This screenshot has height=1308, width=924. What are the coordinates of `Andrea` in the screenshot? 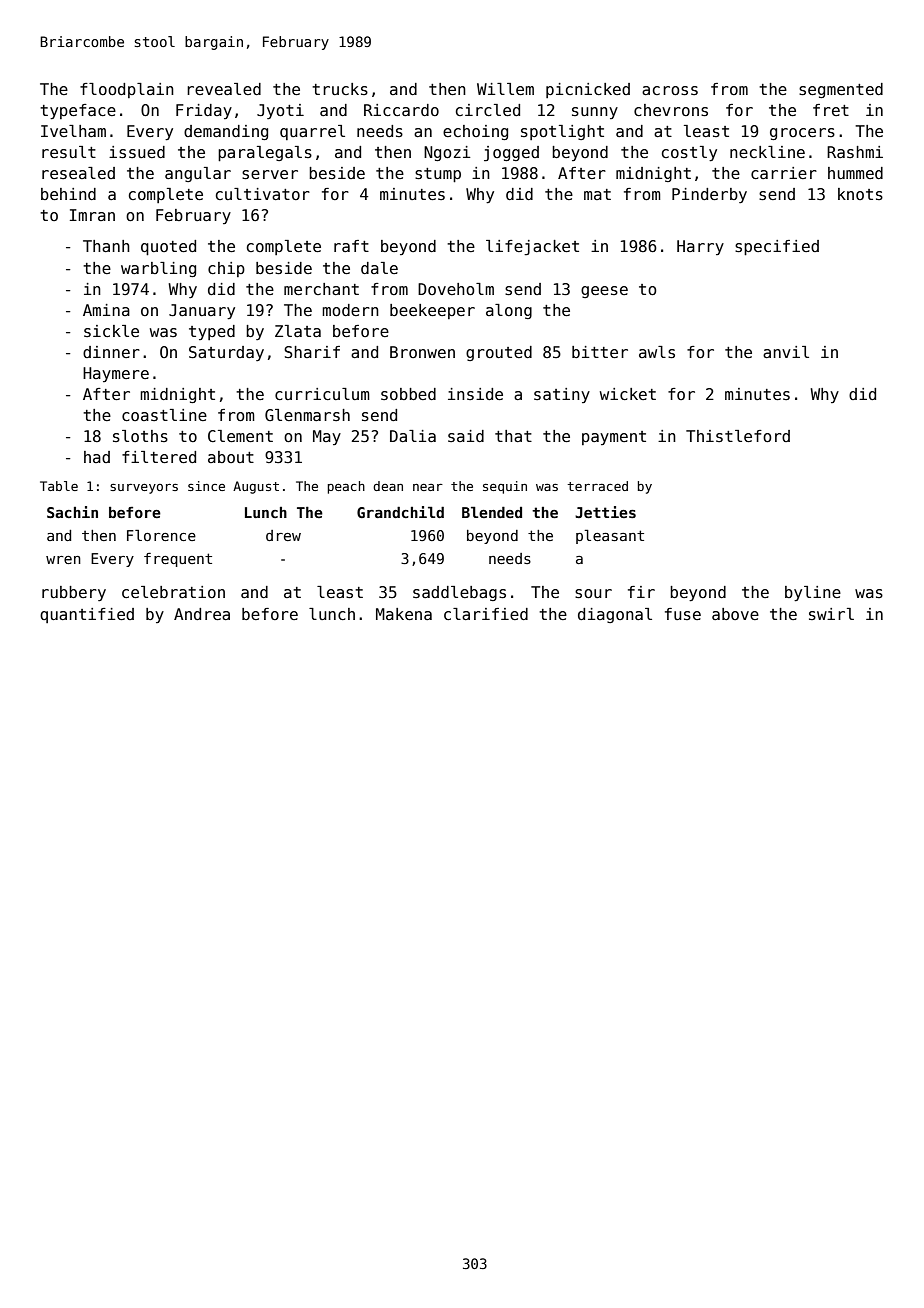 It's located at (202, 614).
